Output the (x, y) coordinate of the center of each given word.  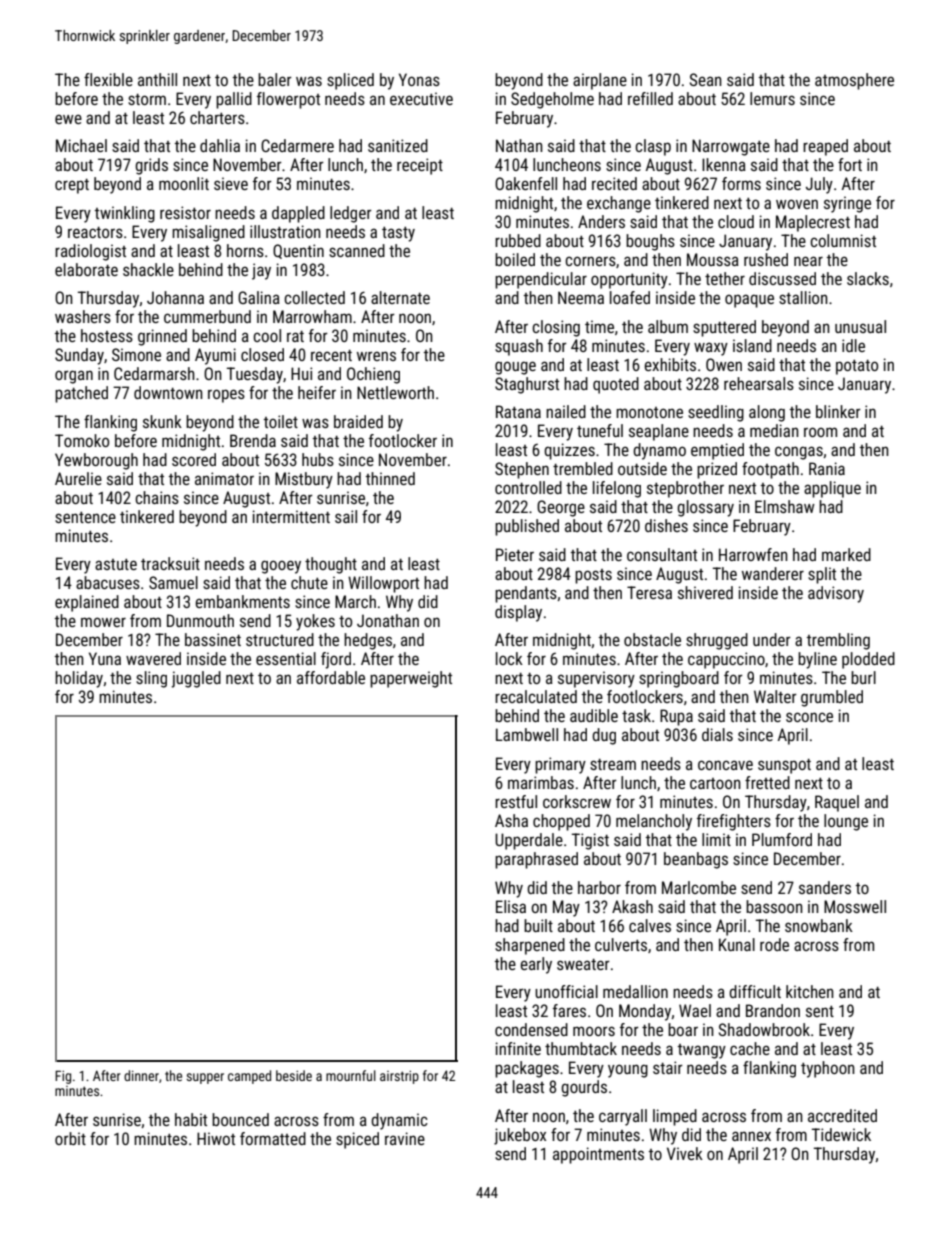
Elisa (511, 906)
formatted (273, 1138)
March (355, 601)
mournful (351, 1075)
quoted (616, 385)
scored (194, 459)
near (808, 261)
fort (850, 164)
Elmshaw (785, 506)
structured (280, 639)
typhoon (828, 1069)
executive (421, 98)
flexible (108, 79)
